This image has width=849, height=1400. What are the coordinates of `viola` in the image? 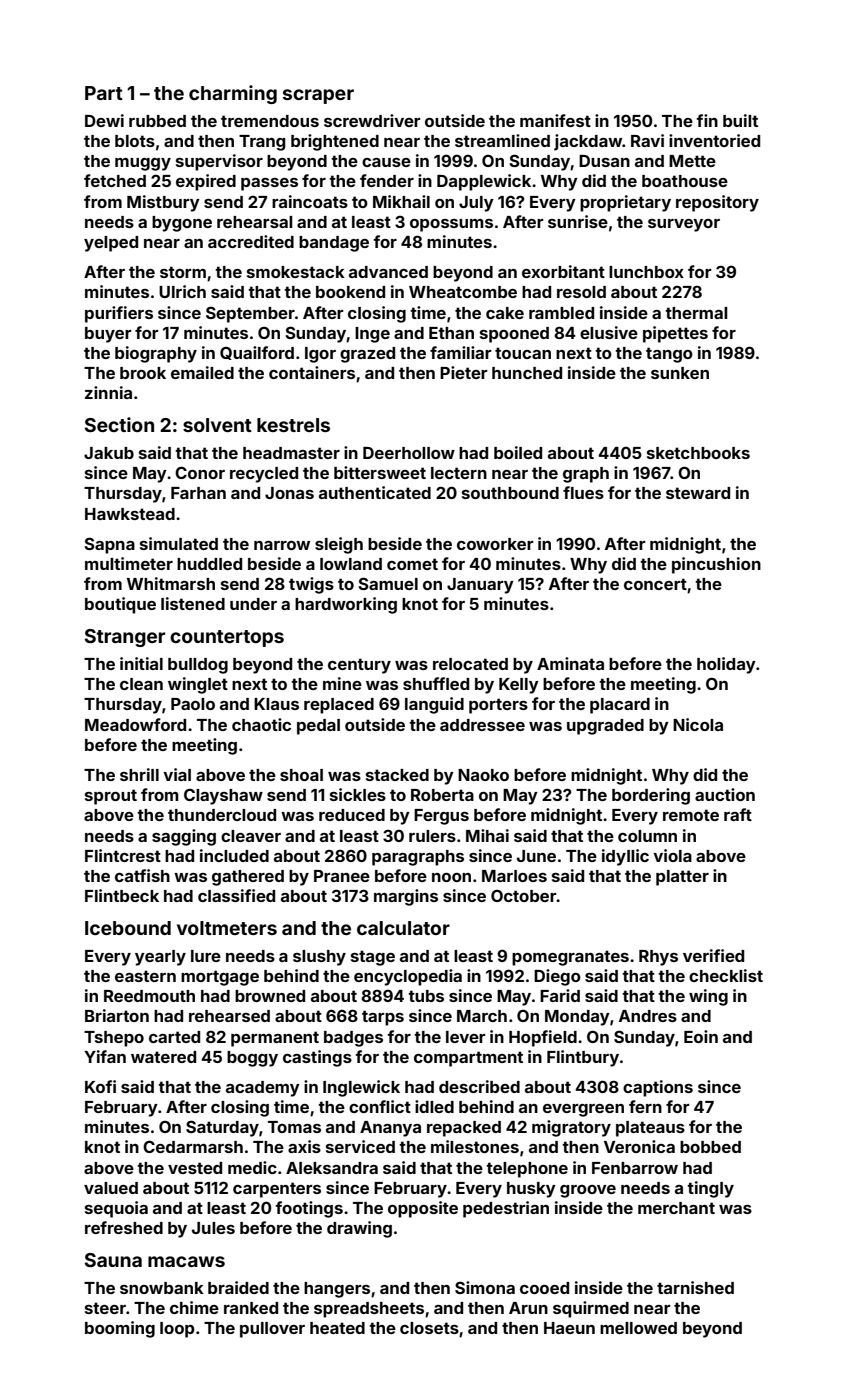 It's located at (672, 855).
